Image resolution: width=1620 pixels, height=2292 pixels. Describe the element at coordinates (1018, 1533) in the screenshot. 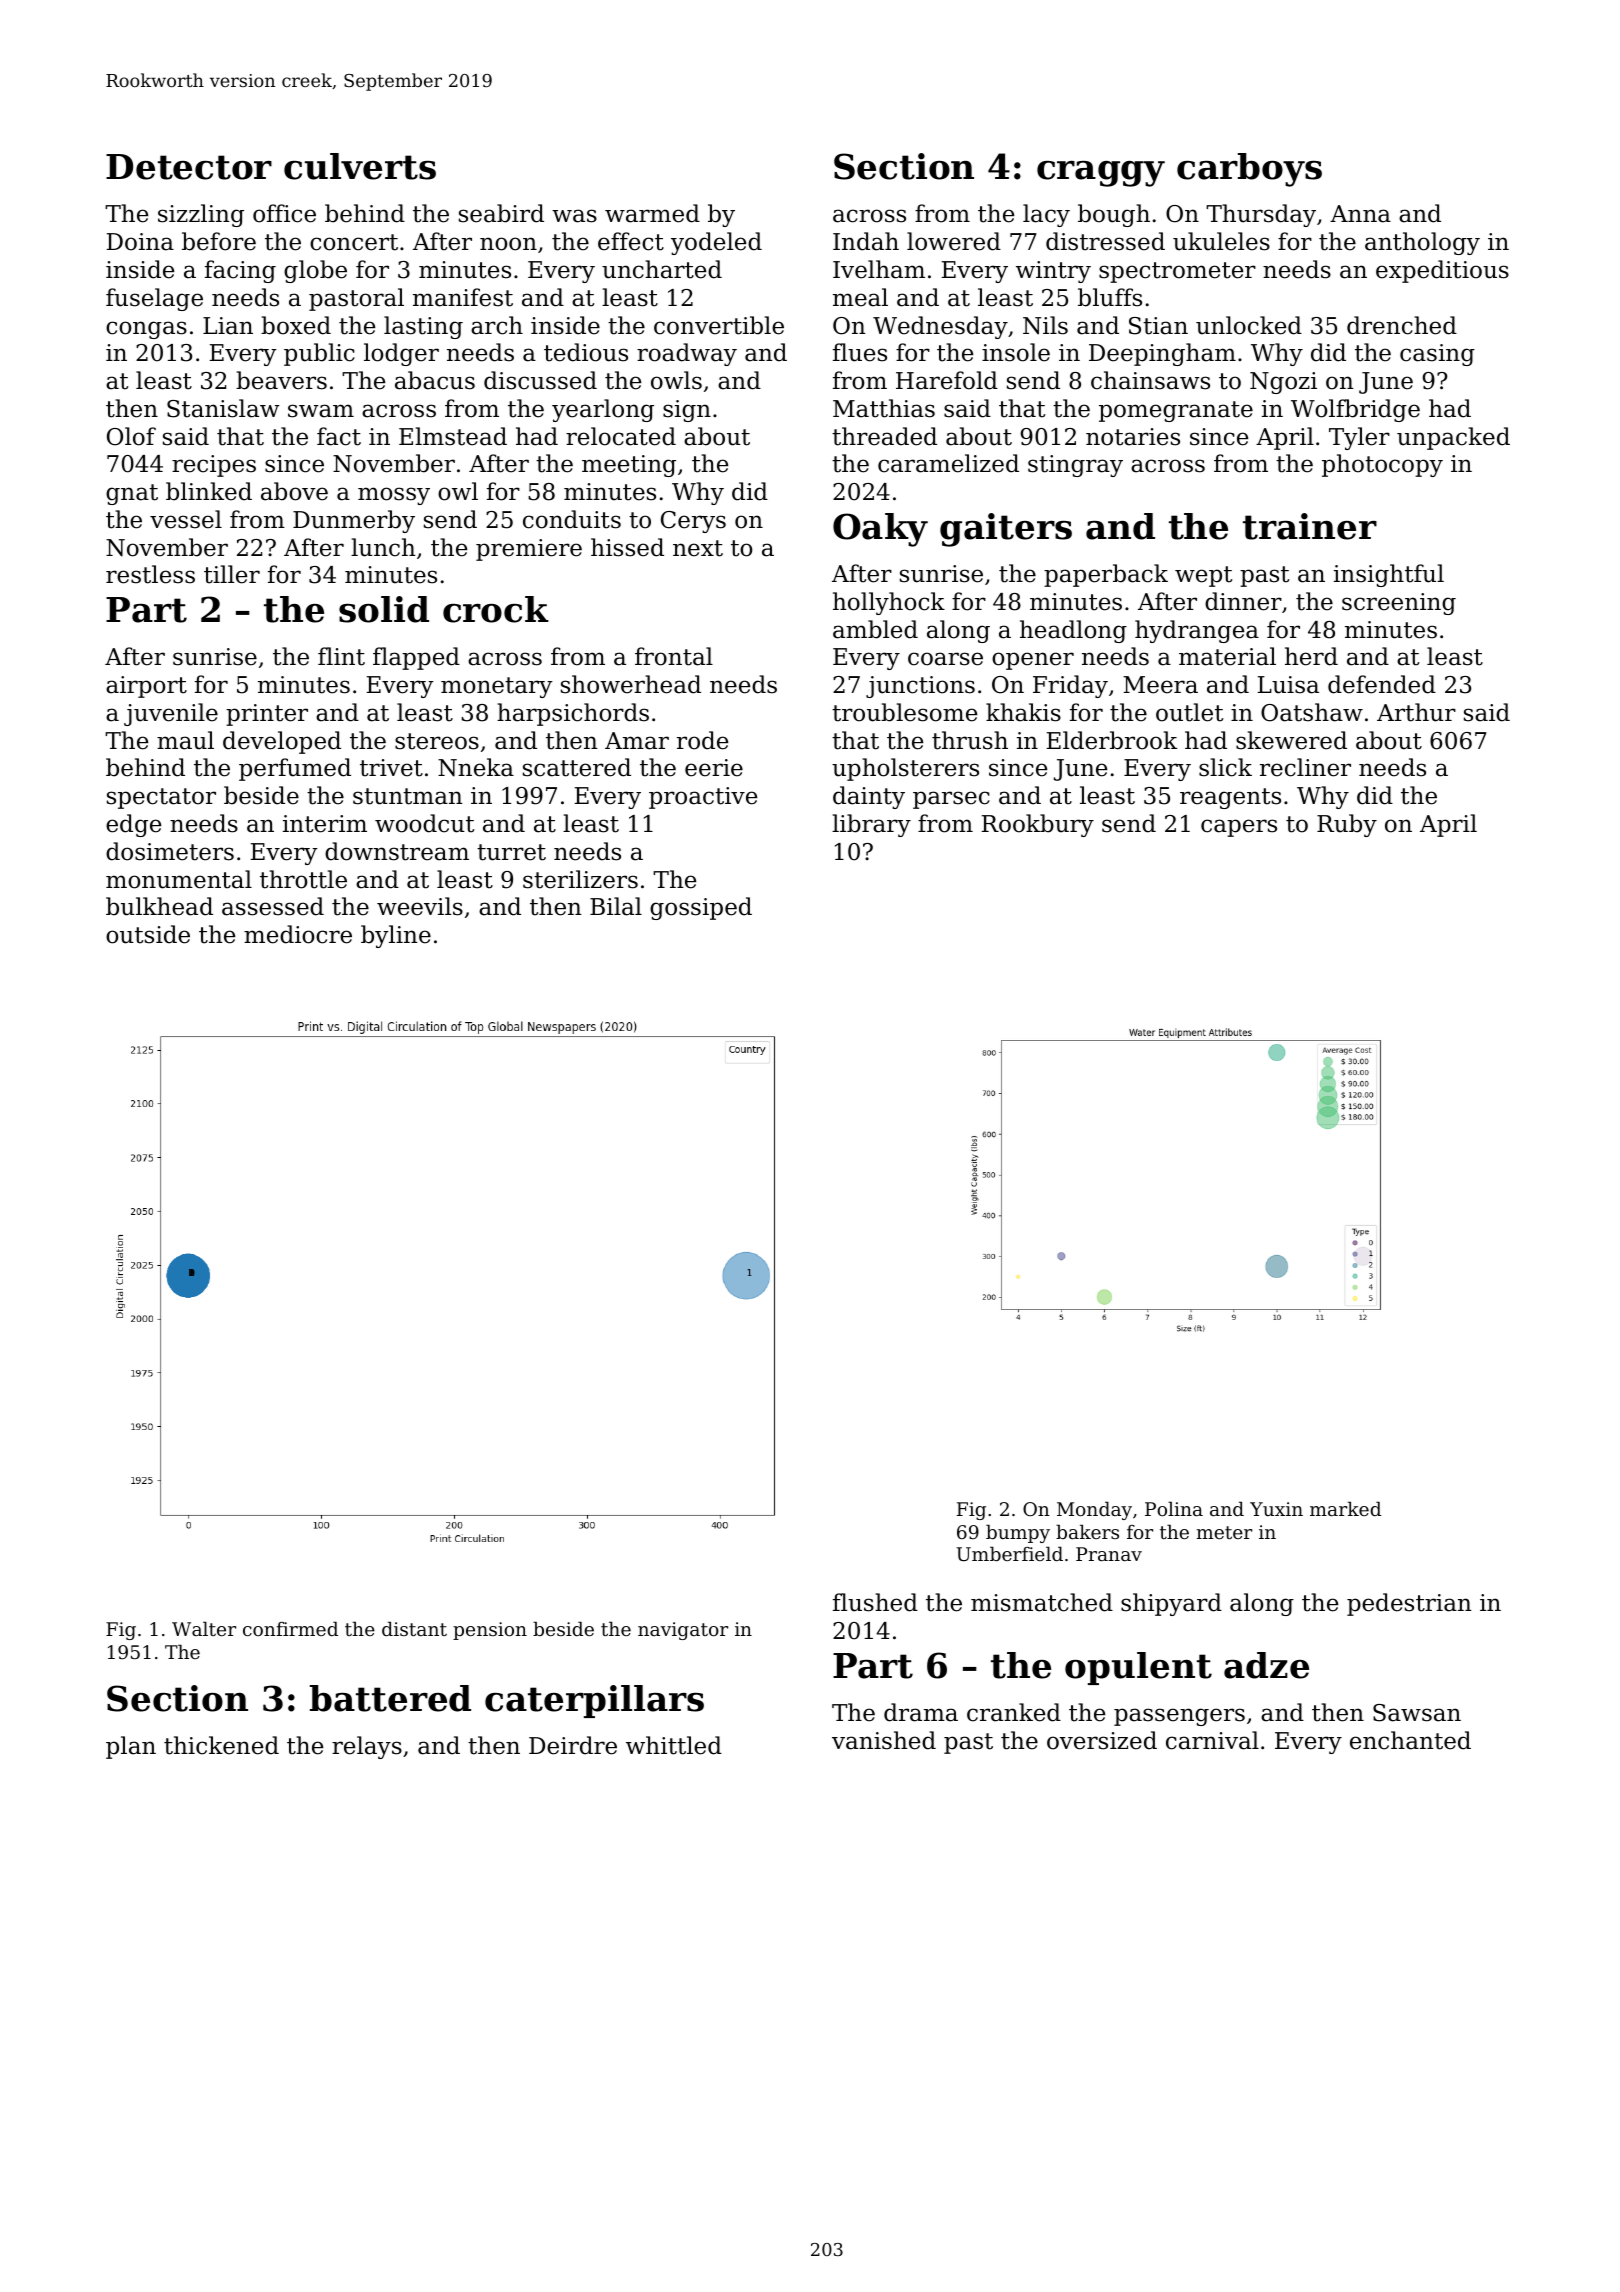

I see `bumpy` at that location.
